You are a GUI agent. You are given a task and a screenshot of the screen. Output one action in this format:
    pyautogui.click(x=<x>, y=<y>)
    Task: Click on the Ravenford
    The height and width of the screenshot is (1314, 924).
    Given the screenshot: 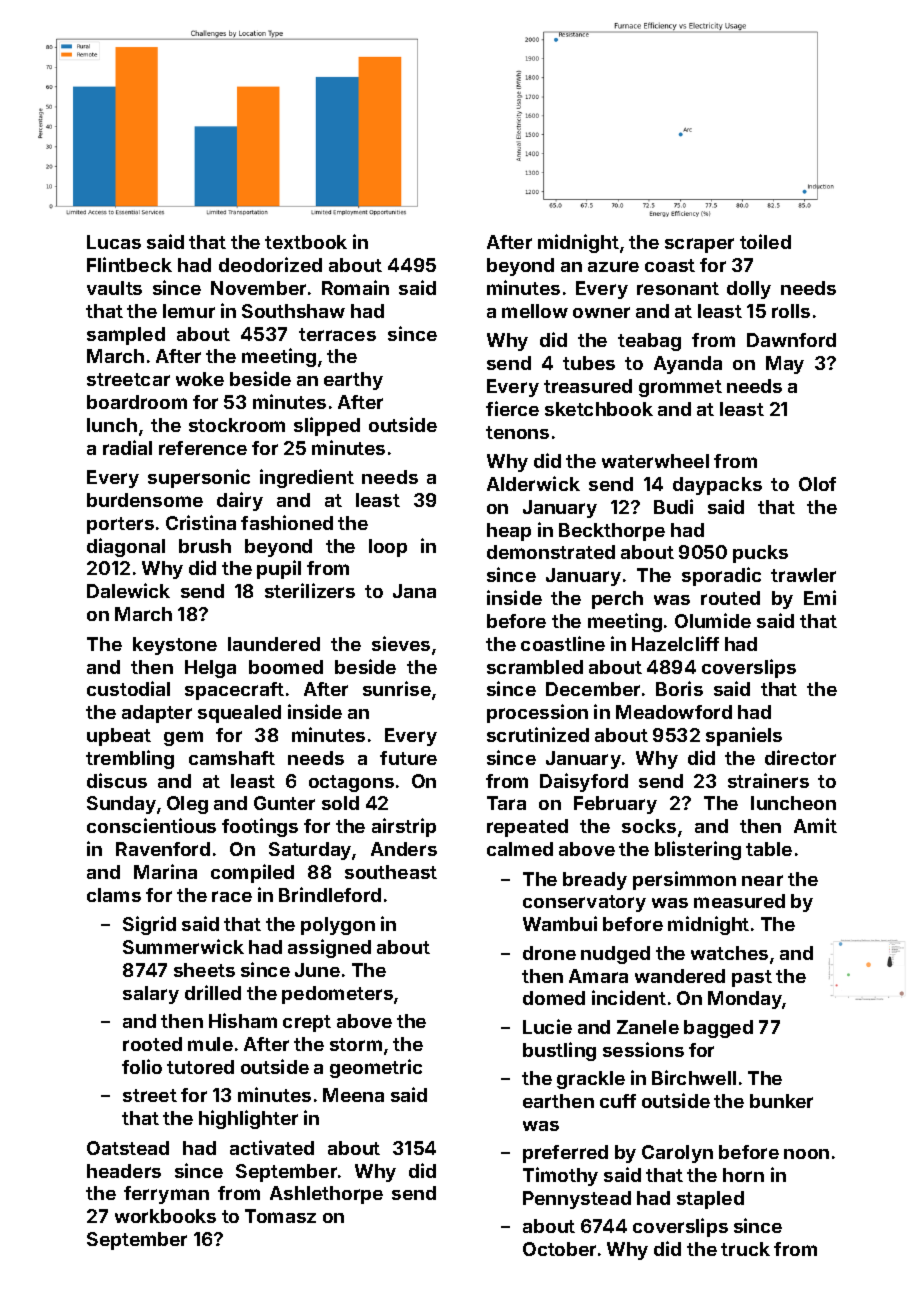 What is the action you would take?
    pyautogui.click(x=163, y=849)
